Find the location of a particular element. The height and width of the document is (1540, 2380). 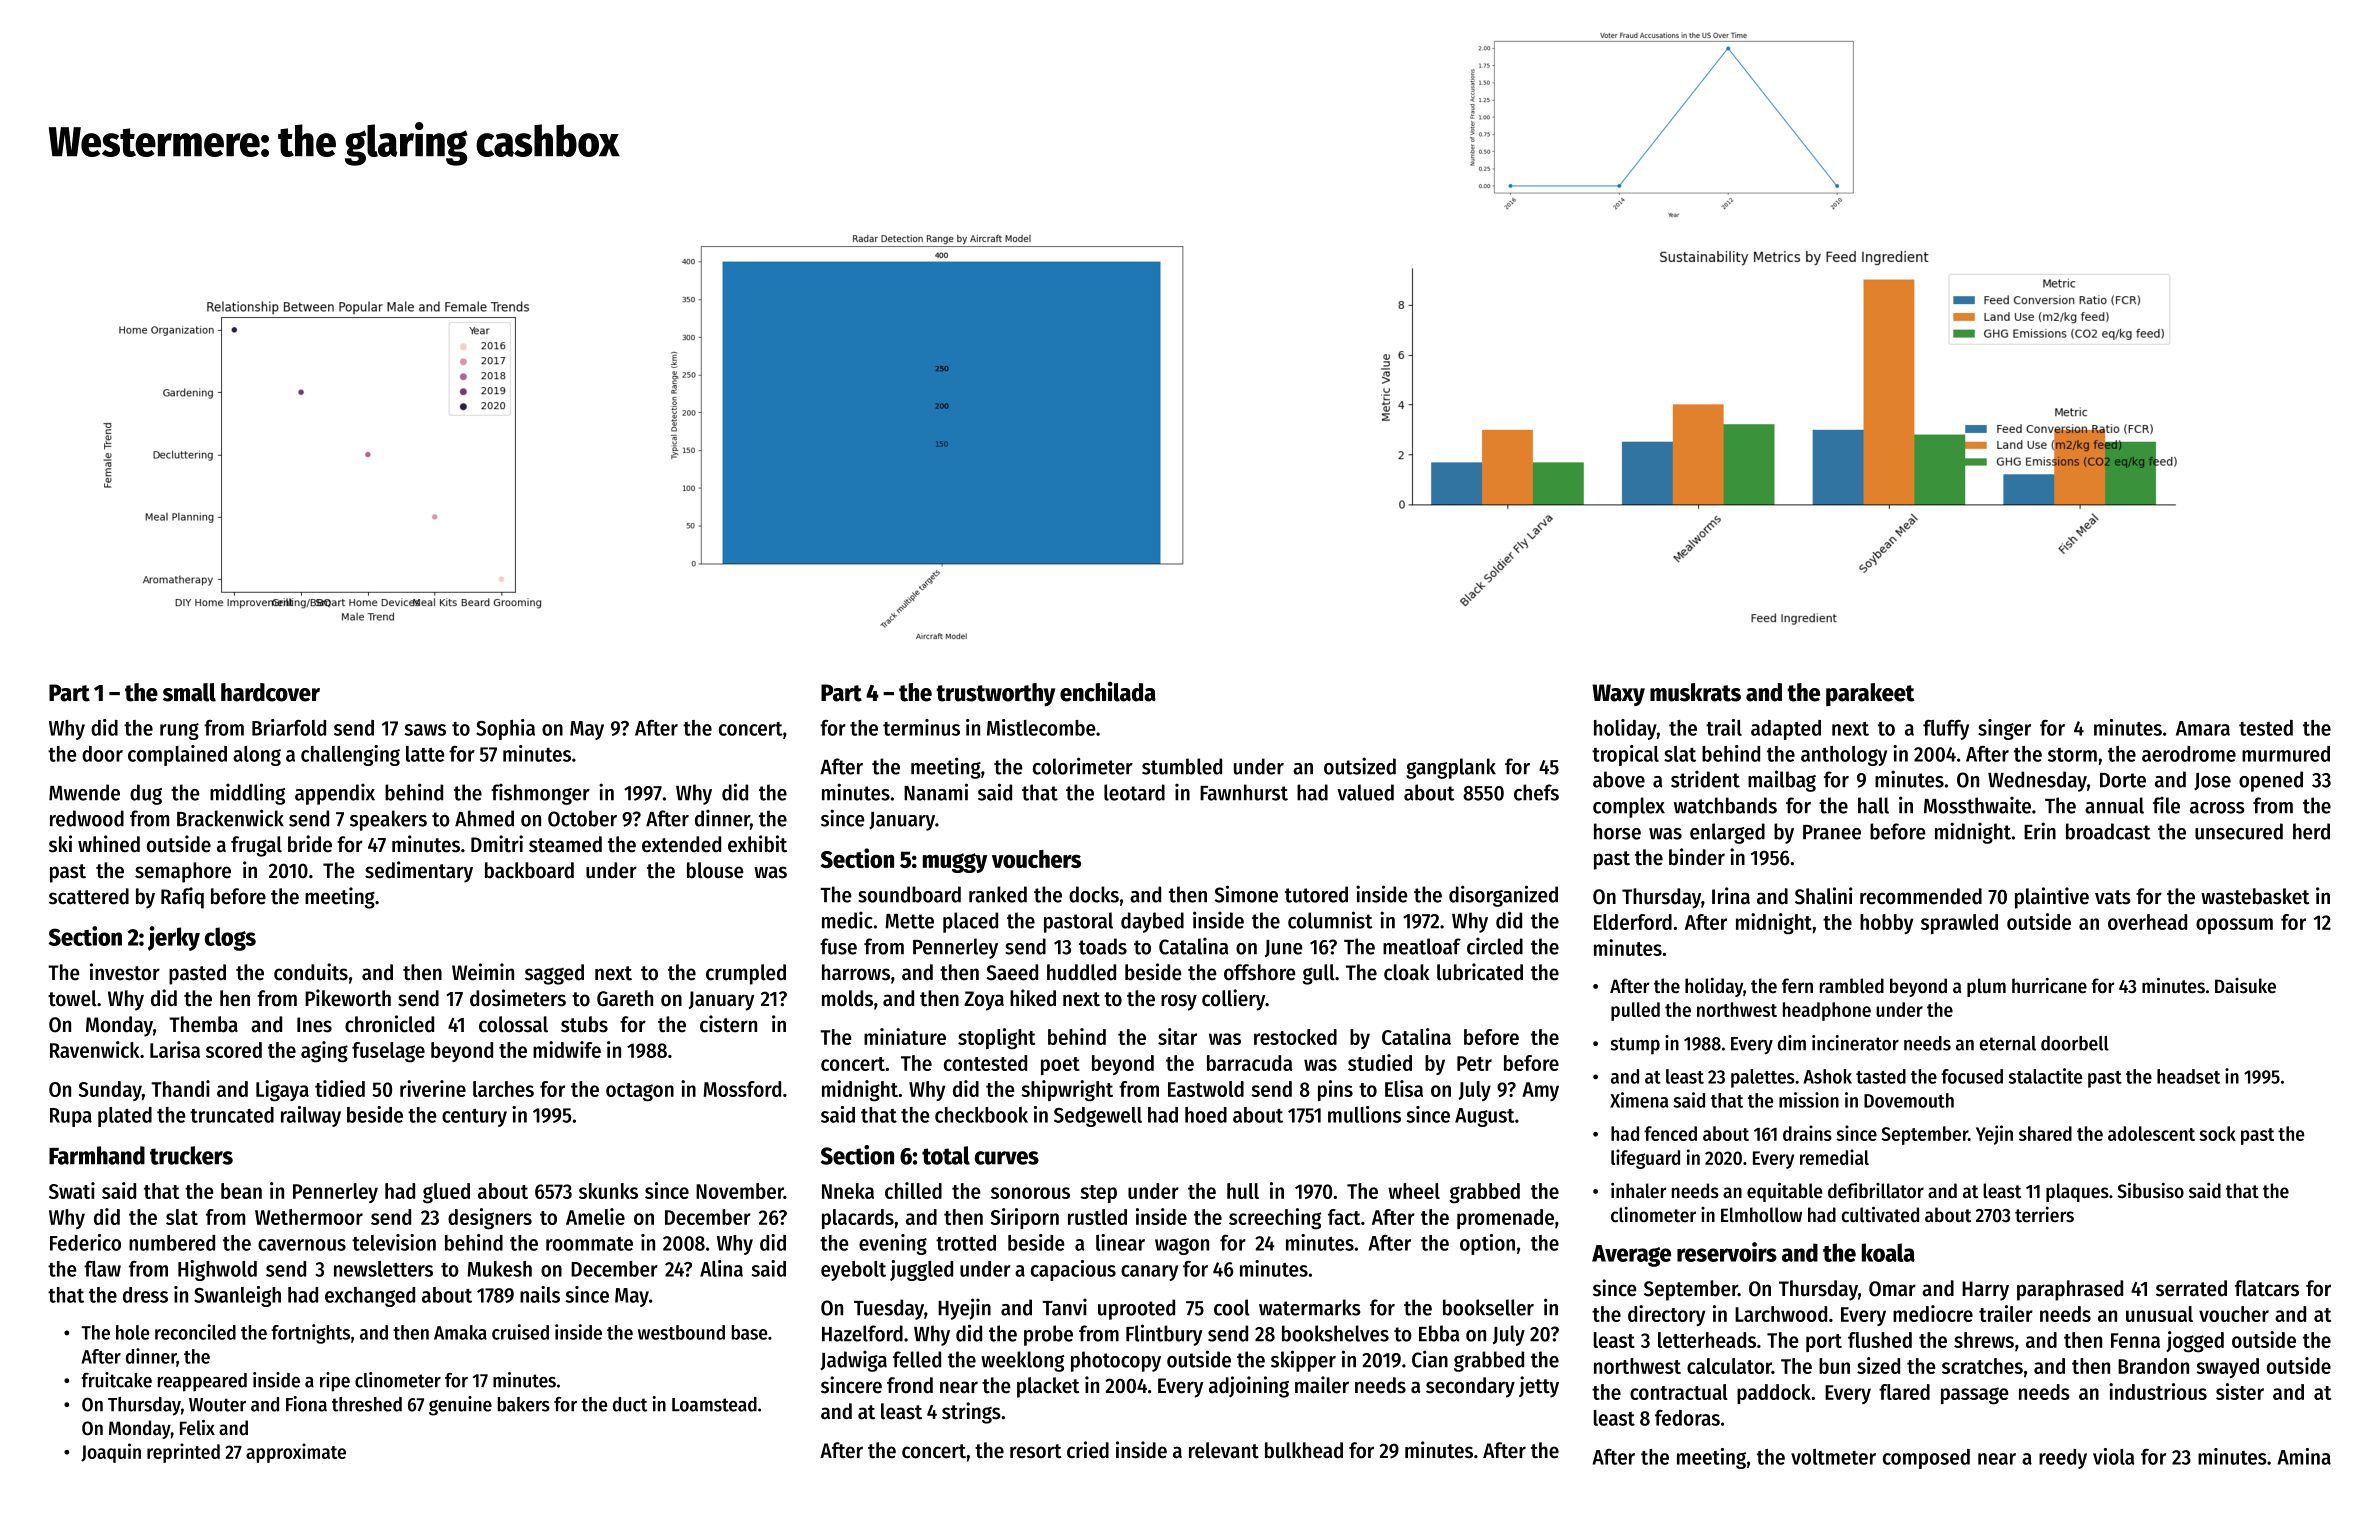

eternal is located at coordinates (2007, 1043).
